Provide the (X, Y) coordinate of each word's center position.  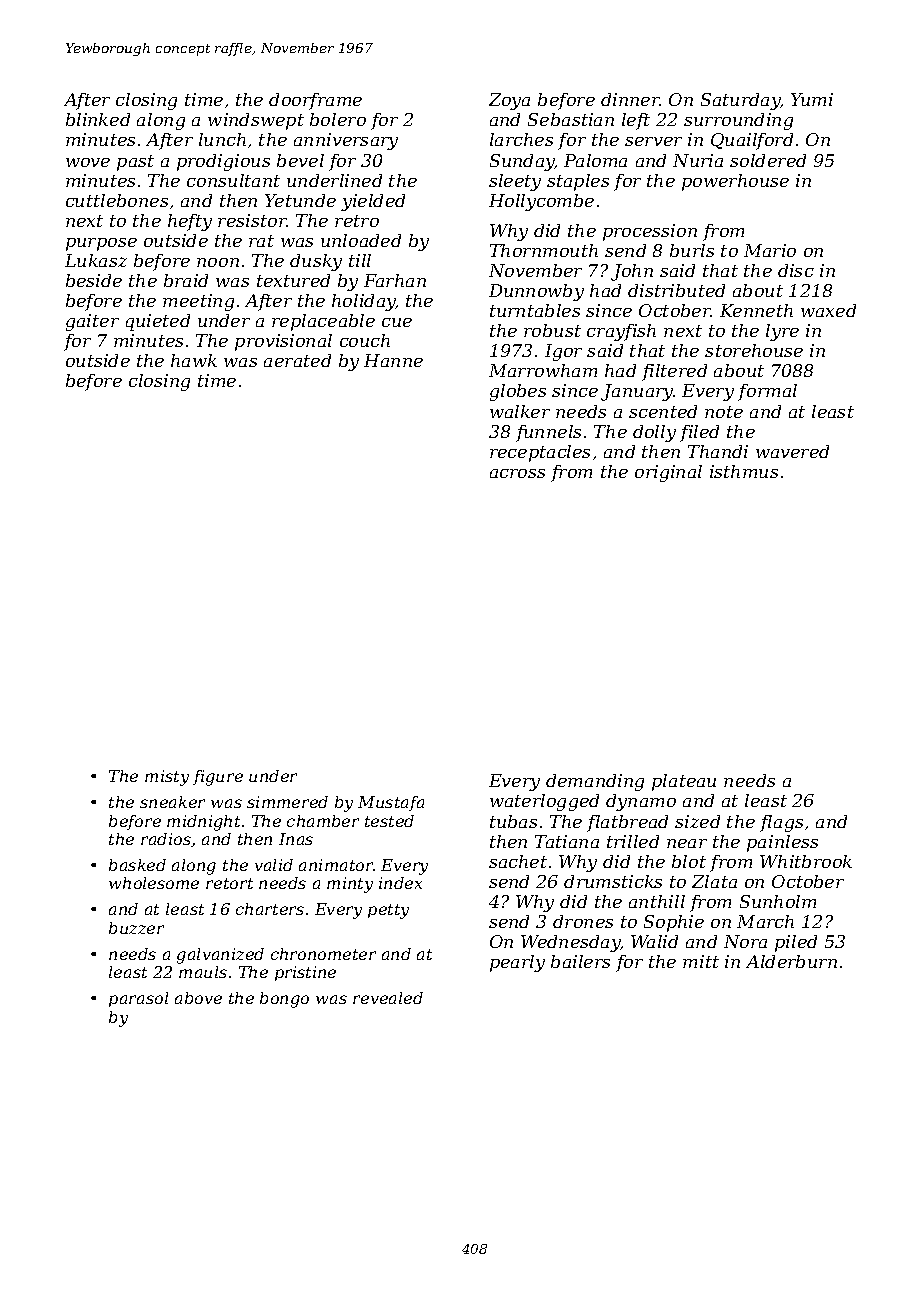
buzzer (136, 928)
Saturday (740, 101)
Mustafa (391, 803)
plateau (684, 782)
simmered (287, 802)
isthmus (744, 471)
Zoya (509, 101)
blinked (98, 119)
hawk (194, 360)
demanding (595, 782)
